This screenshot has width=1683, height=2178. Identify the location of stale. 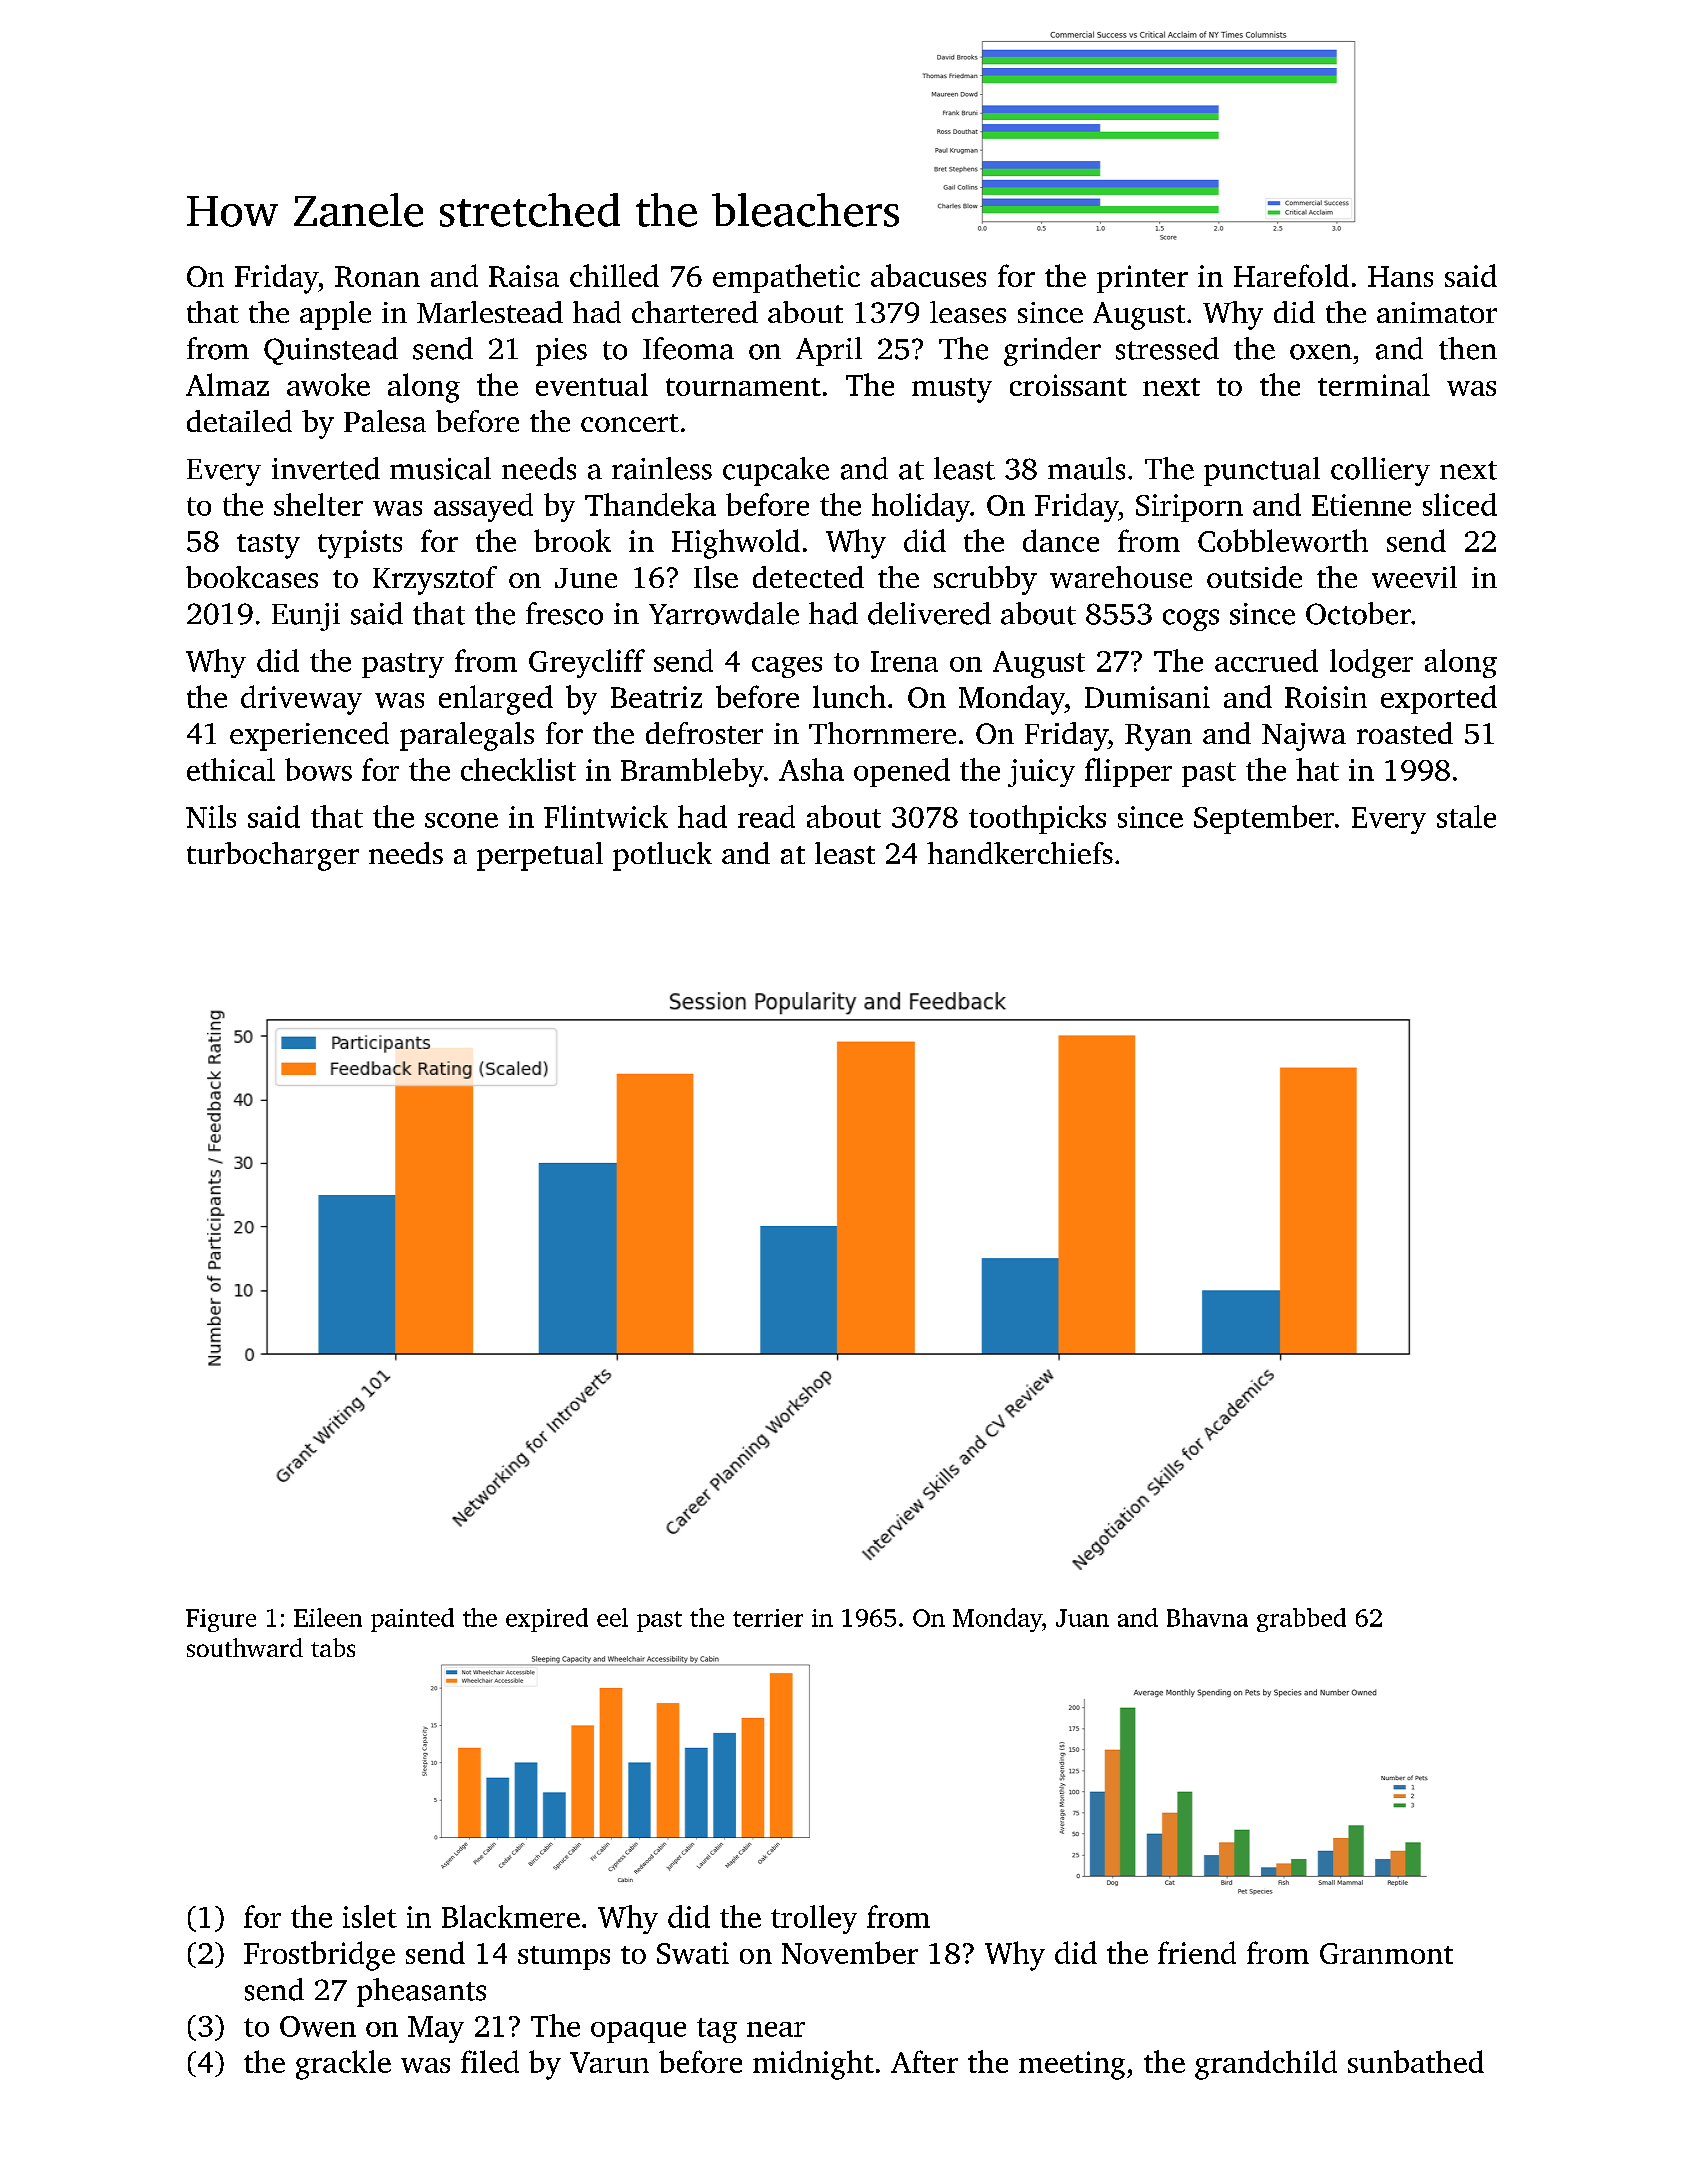
(1466, 816).
